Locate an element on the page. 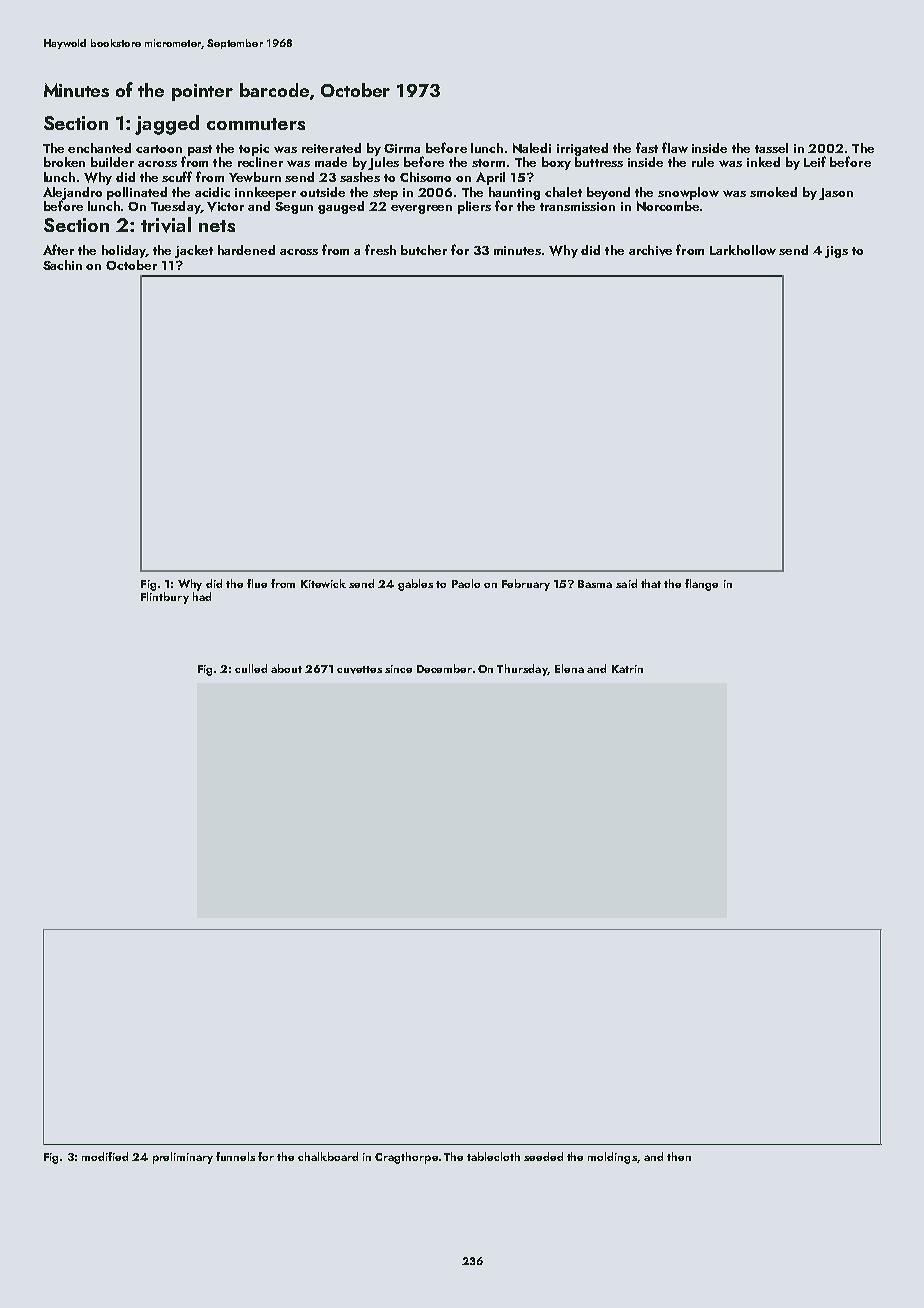 Image resolution: width=924 pixels, height=1308 pixels. modified is located at coordinates (105, 1156).
